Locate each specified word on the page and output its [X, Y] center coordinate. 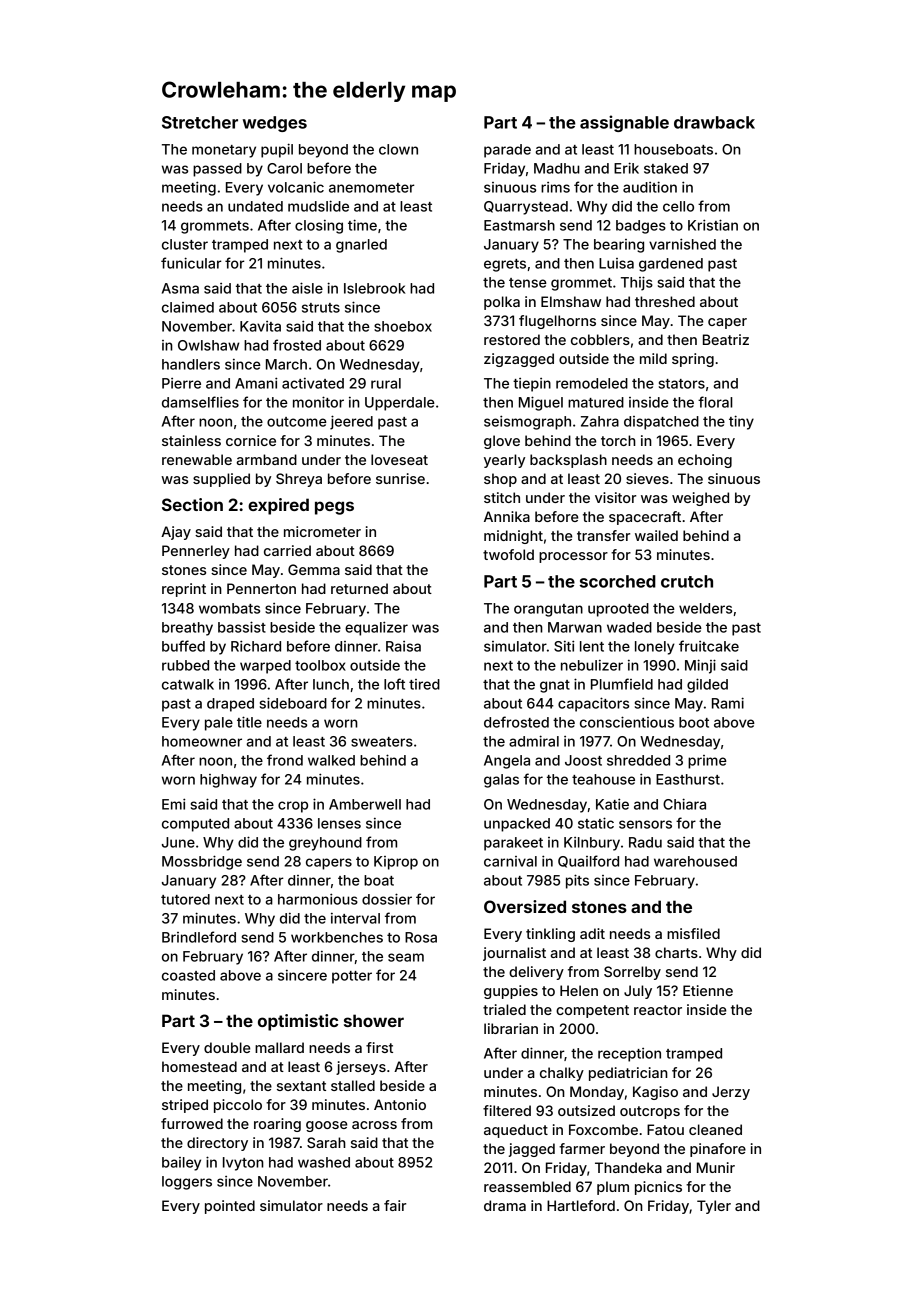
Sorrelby [632, 973]
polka [502, 303]
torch [618, 440]
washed [324, 1162]
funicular [191, 263]
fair [395, 1205]
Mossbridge [202, 862]
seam [406, 957]
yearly [504, 461]
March [286, 364]
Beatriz [726, 339]
